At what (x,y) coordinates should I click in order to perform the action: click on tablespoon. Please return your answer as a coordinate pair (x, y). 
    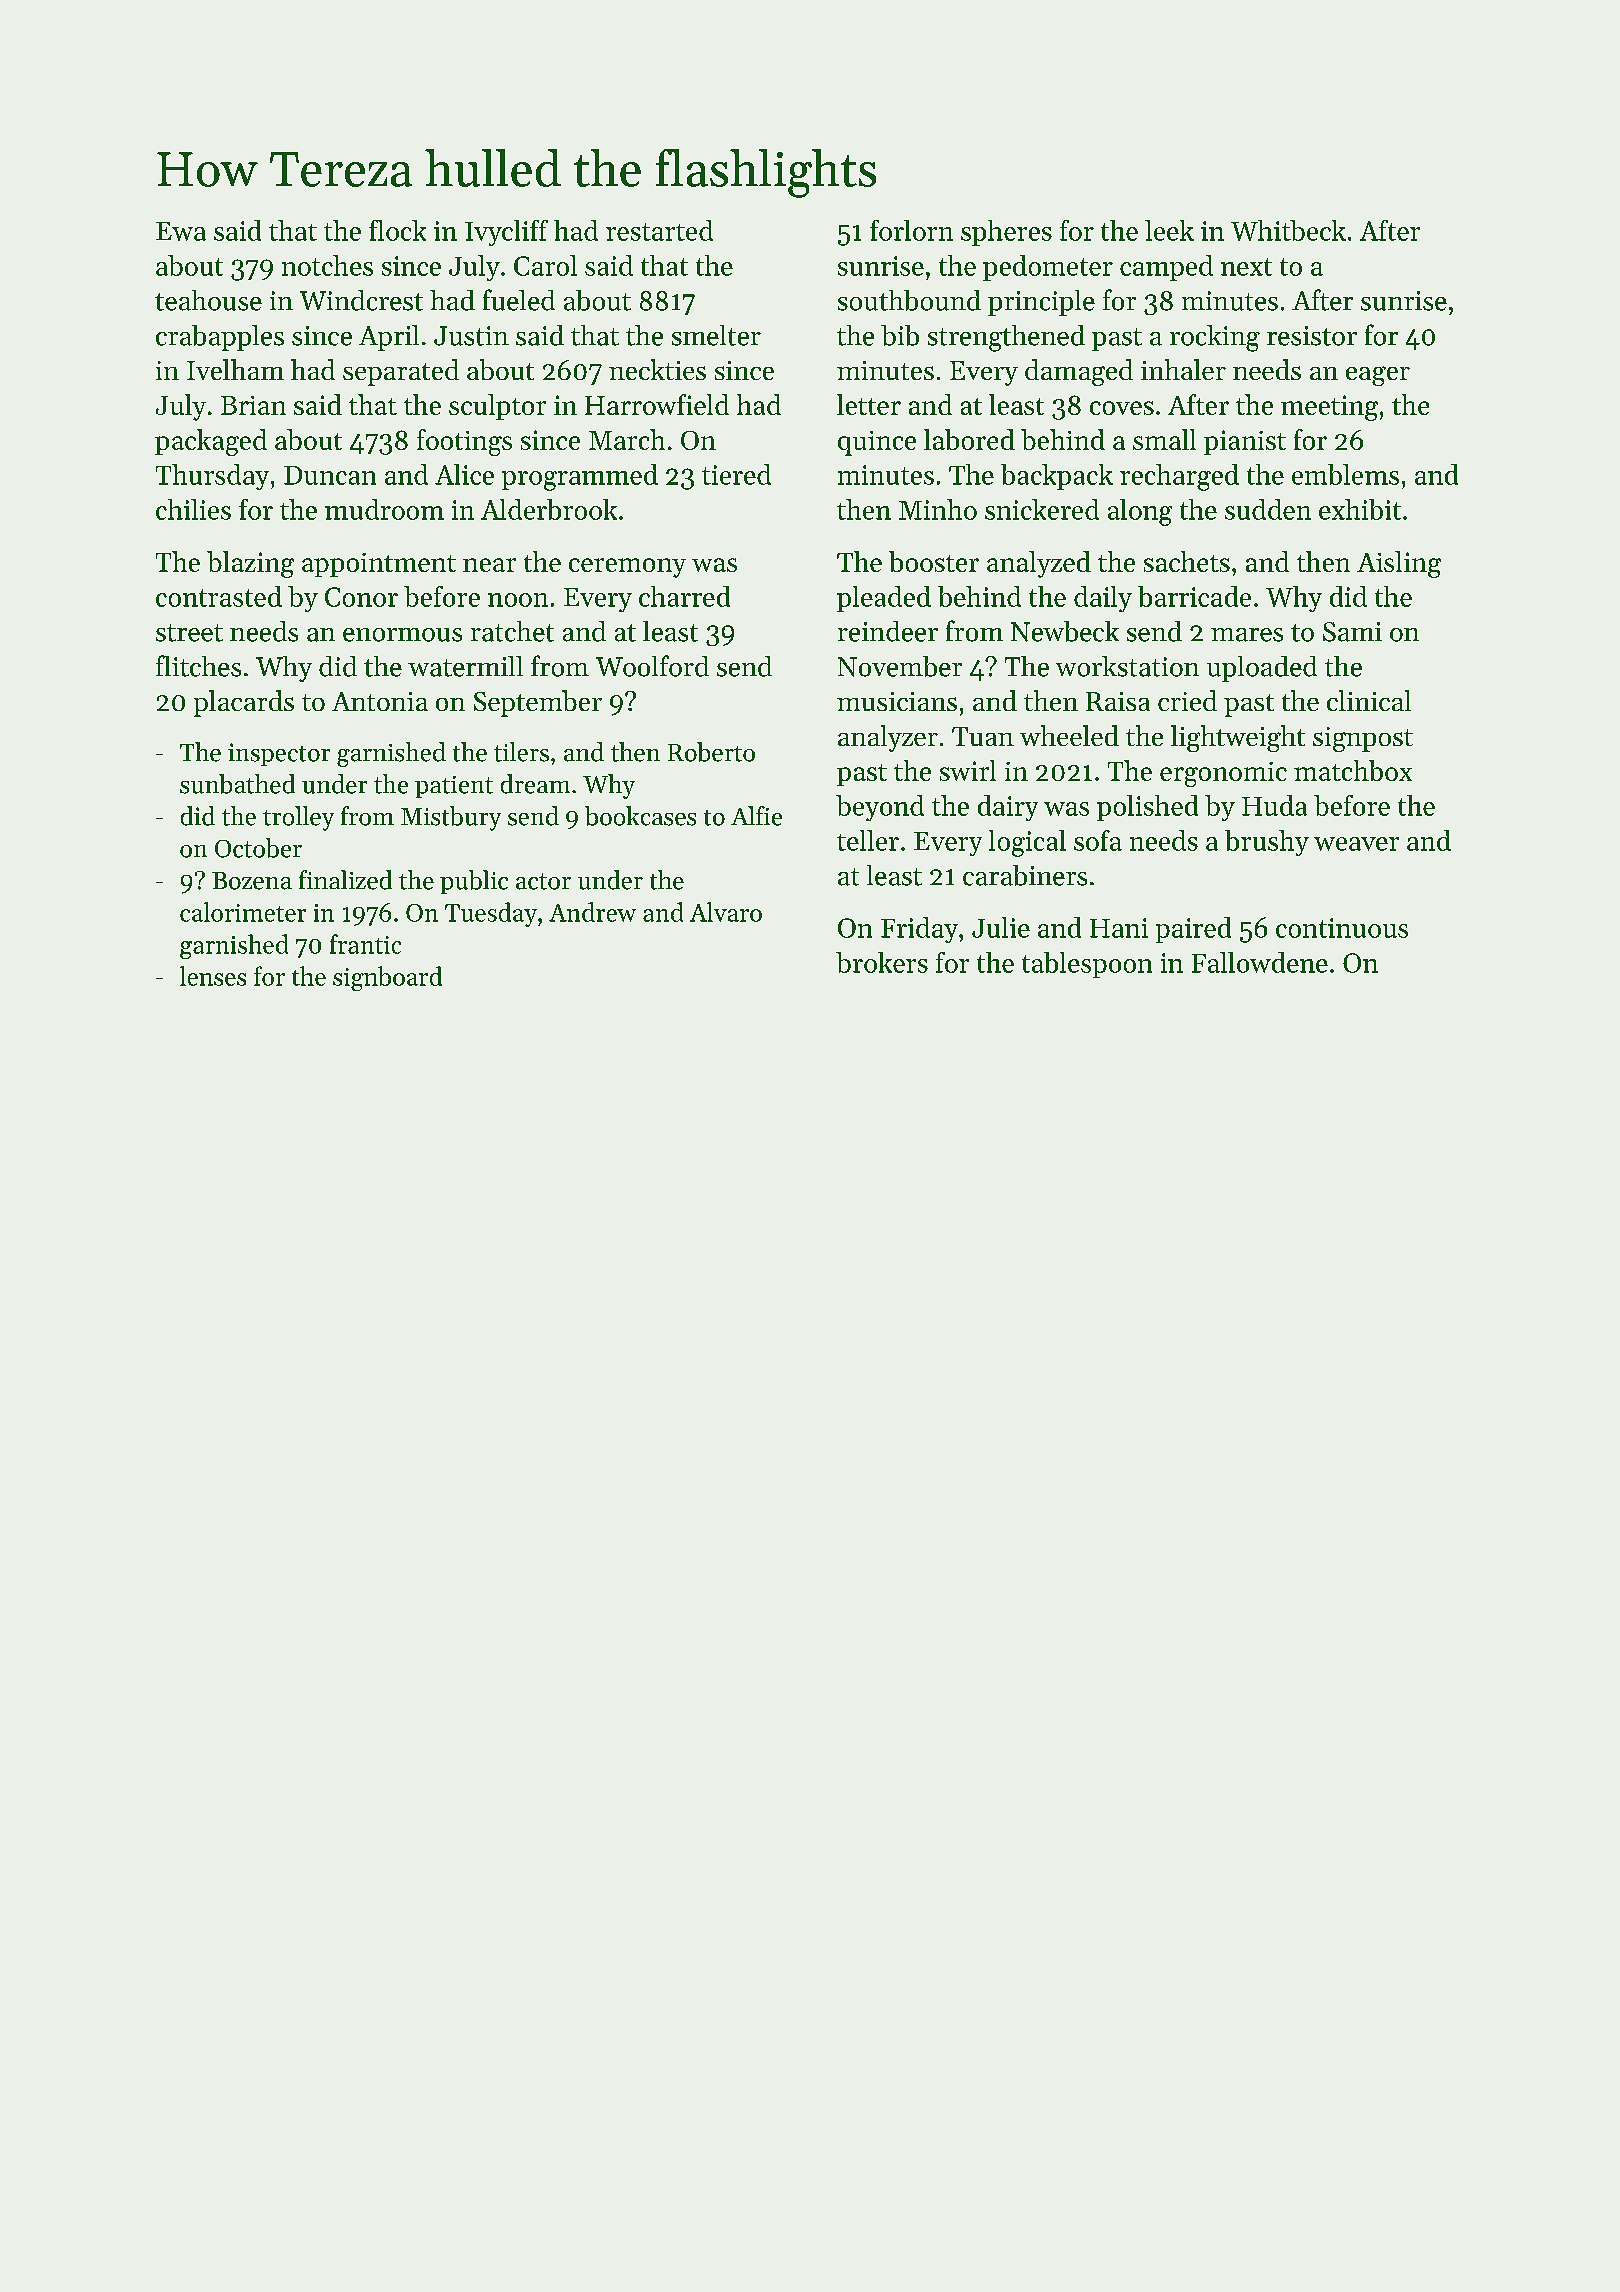
    Looking at the image, I should click on (1087, 965).
